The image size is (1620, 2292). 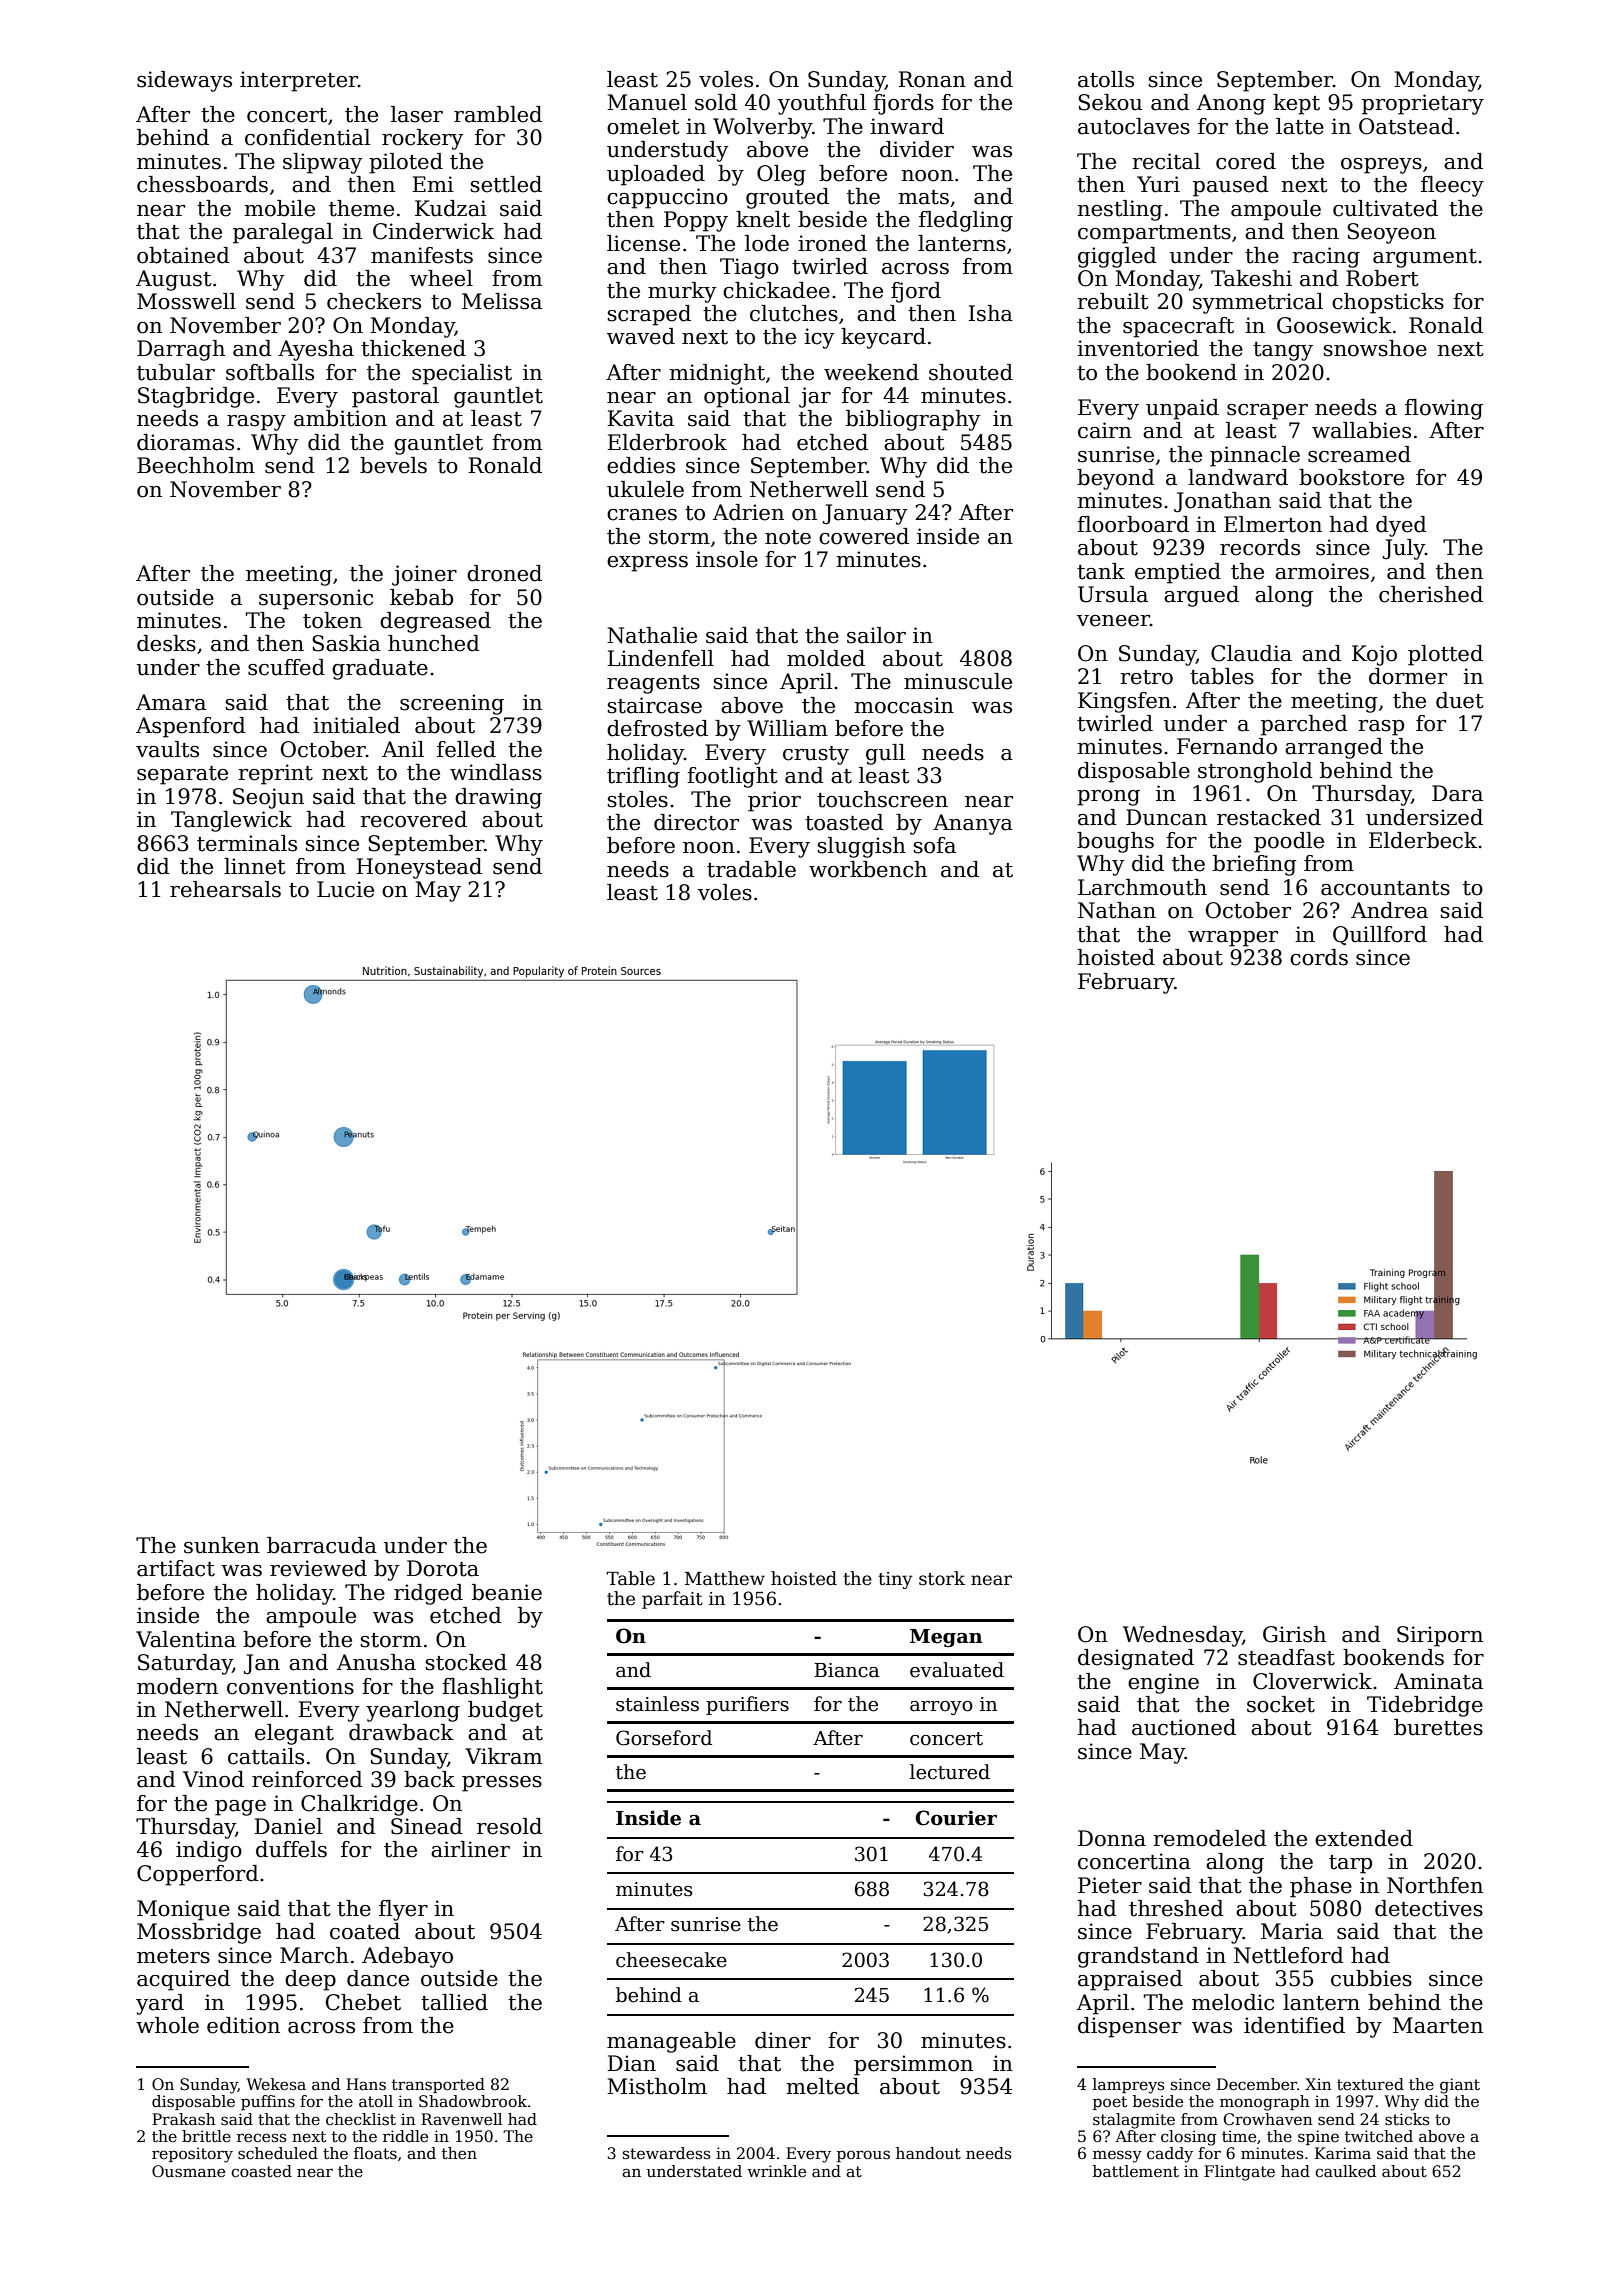 I want to click on Ousmane, so click(x=188, y=2171).
